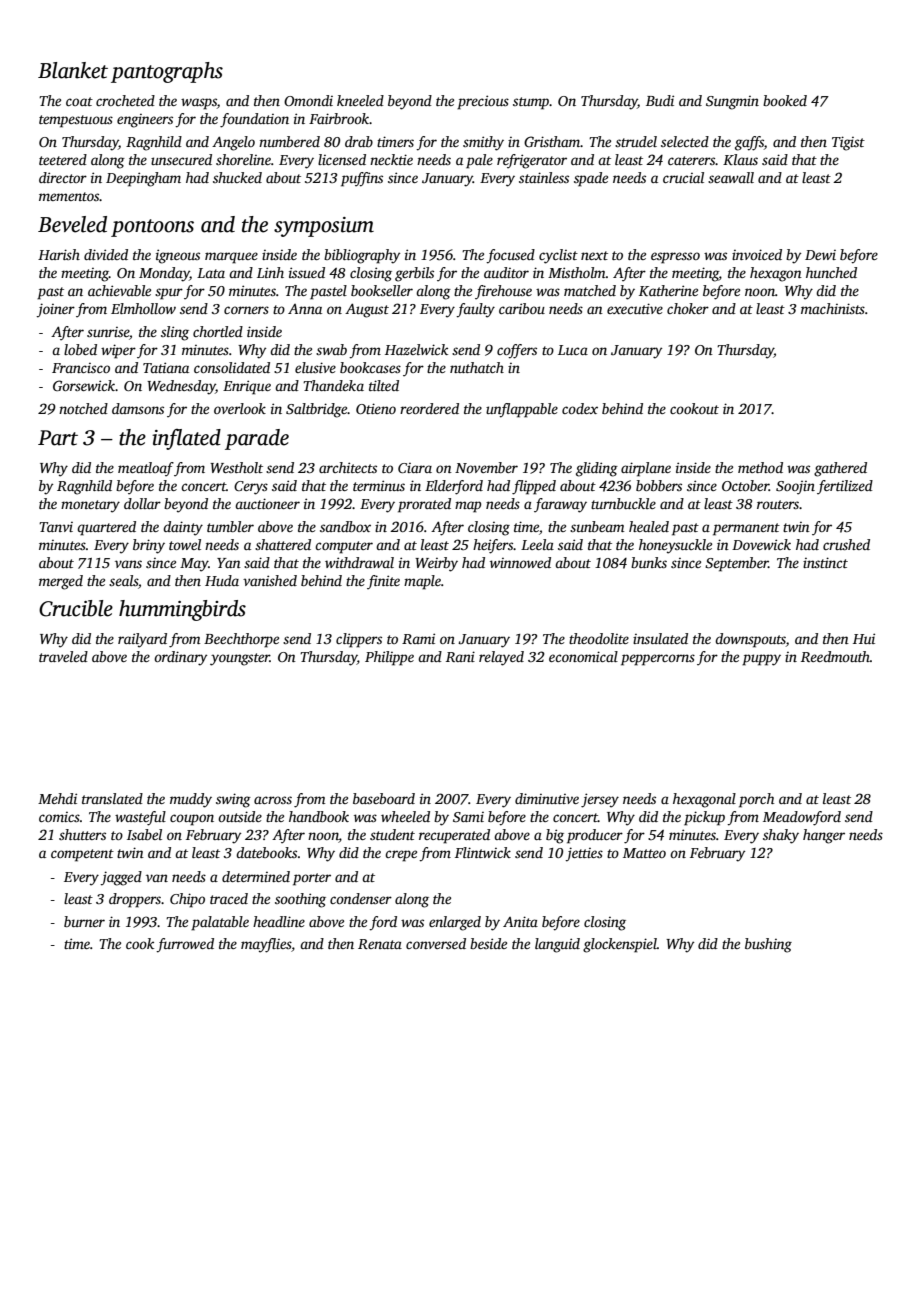 This screenshot has height=1308, width=924. Describe the element at coordinates (785, 100) in the screenshot. I see `booked` at that location.
